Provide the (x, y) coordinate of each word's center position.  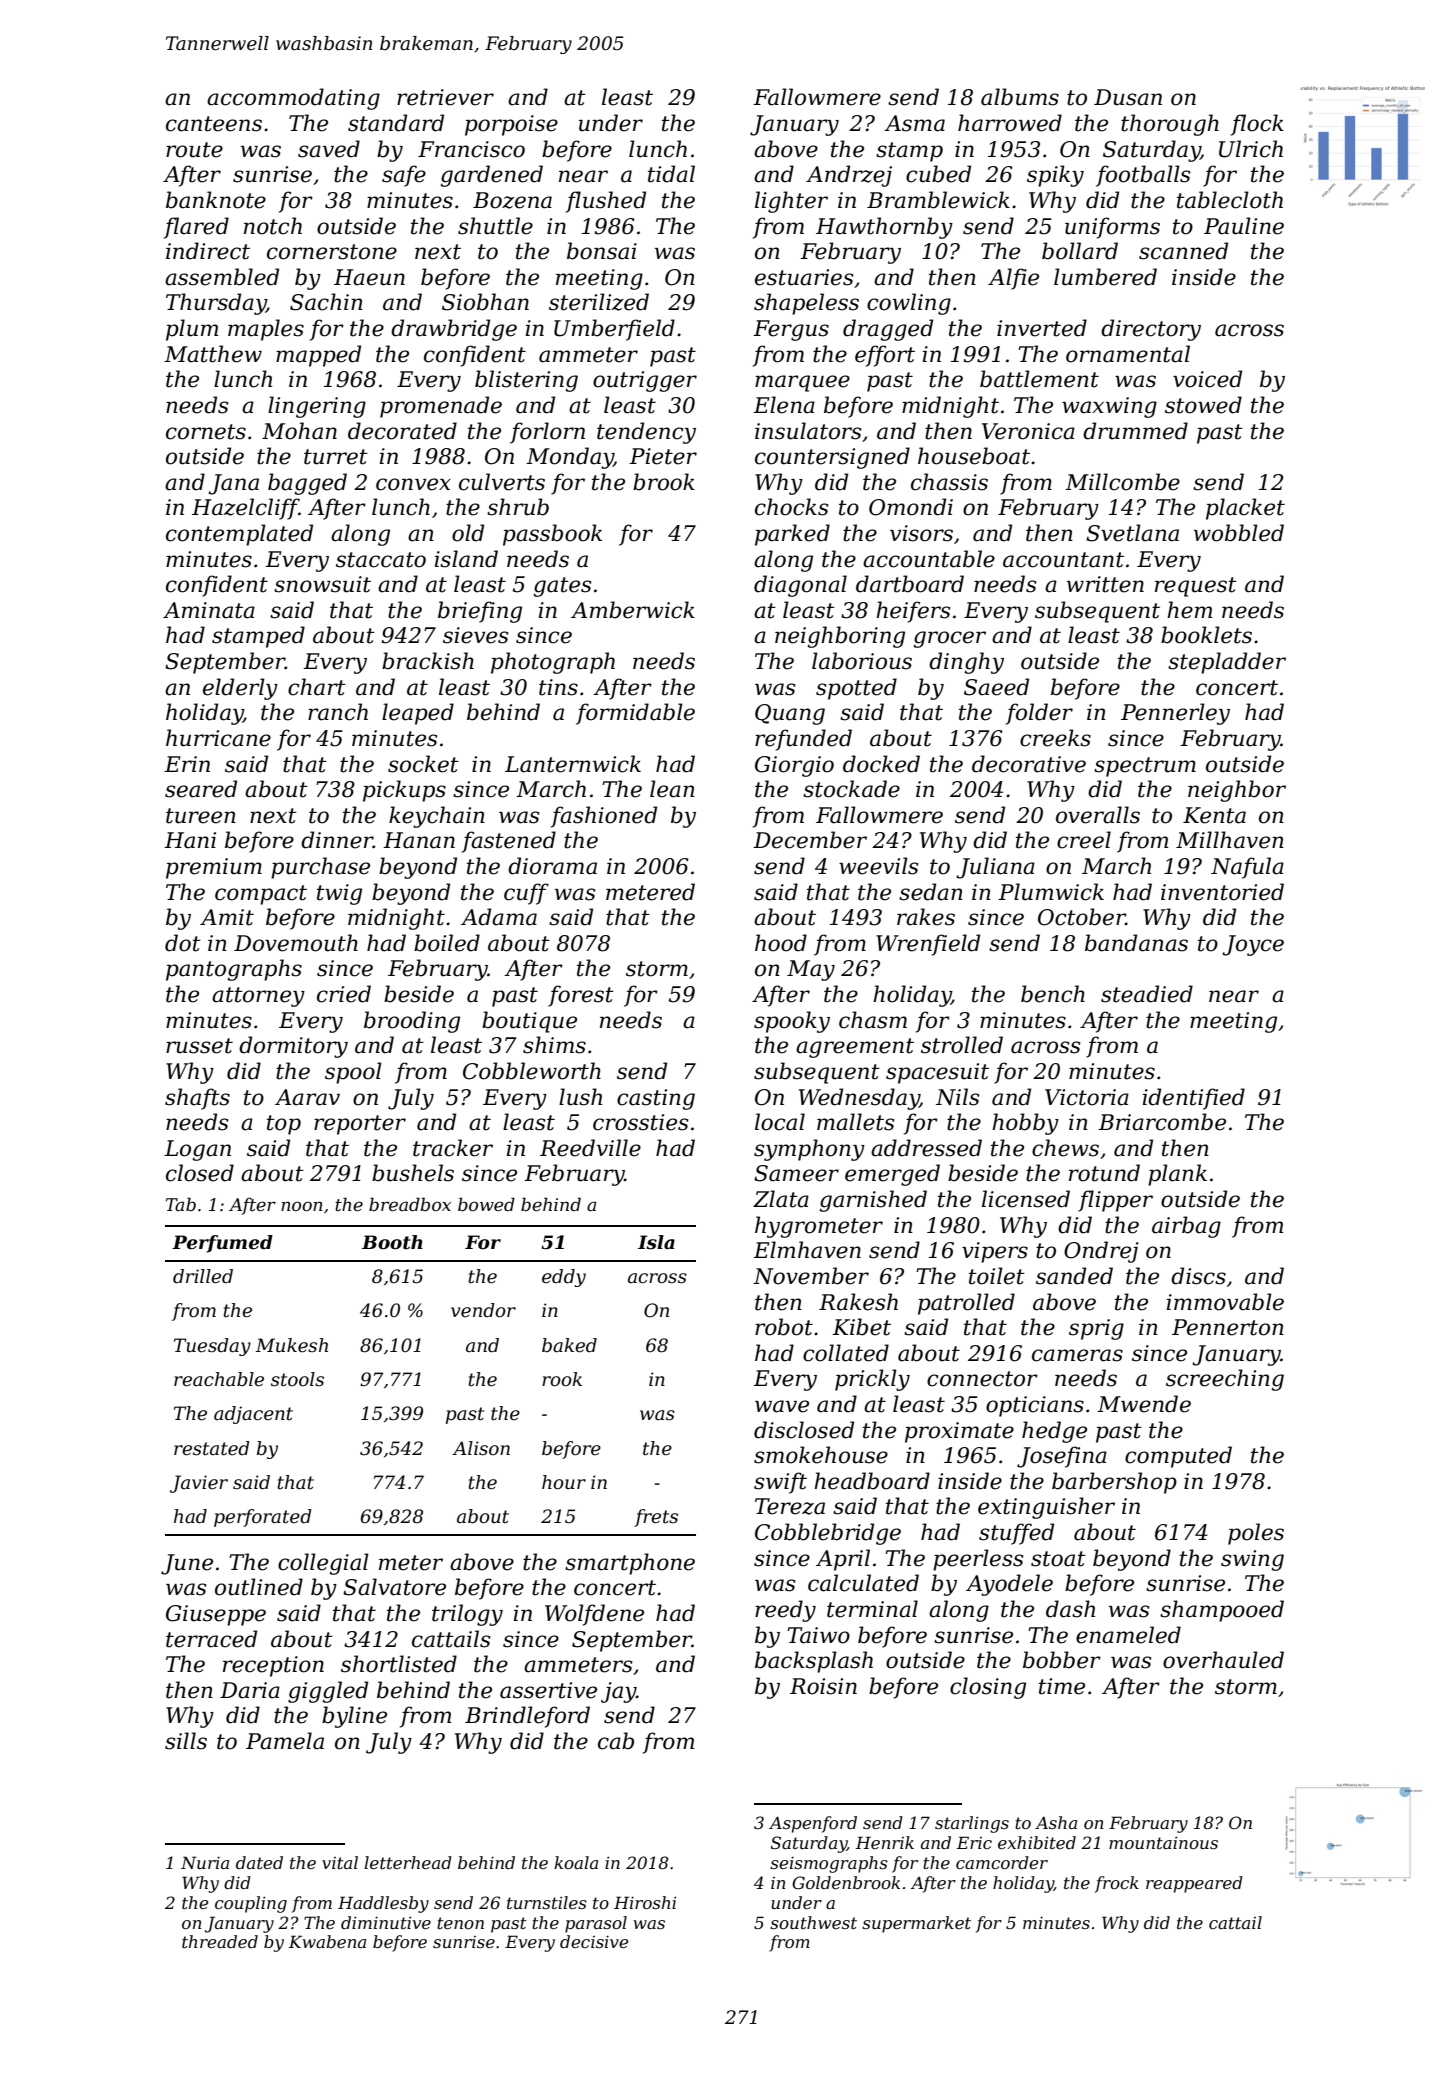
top (284, 1125)
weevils (878, 866)
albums (1020, 97)
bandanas (1136, 943)
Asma (914, 123)
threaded (220, 1941)
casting (656, 1099)
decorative (1029, 764)
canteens (214, 124)
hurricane (218, 738)
